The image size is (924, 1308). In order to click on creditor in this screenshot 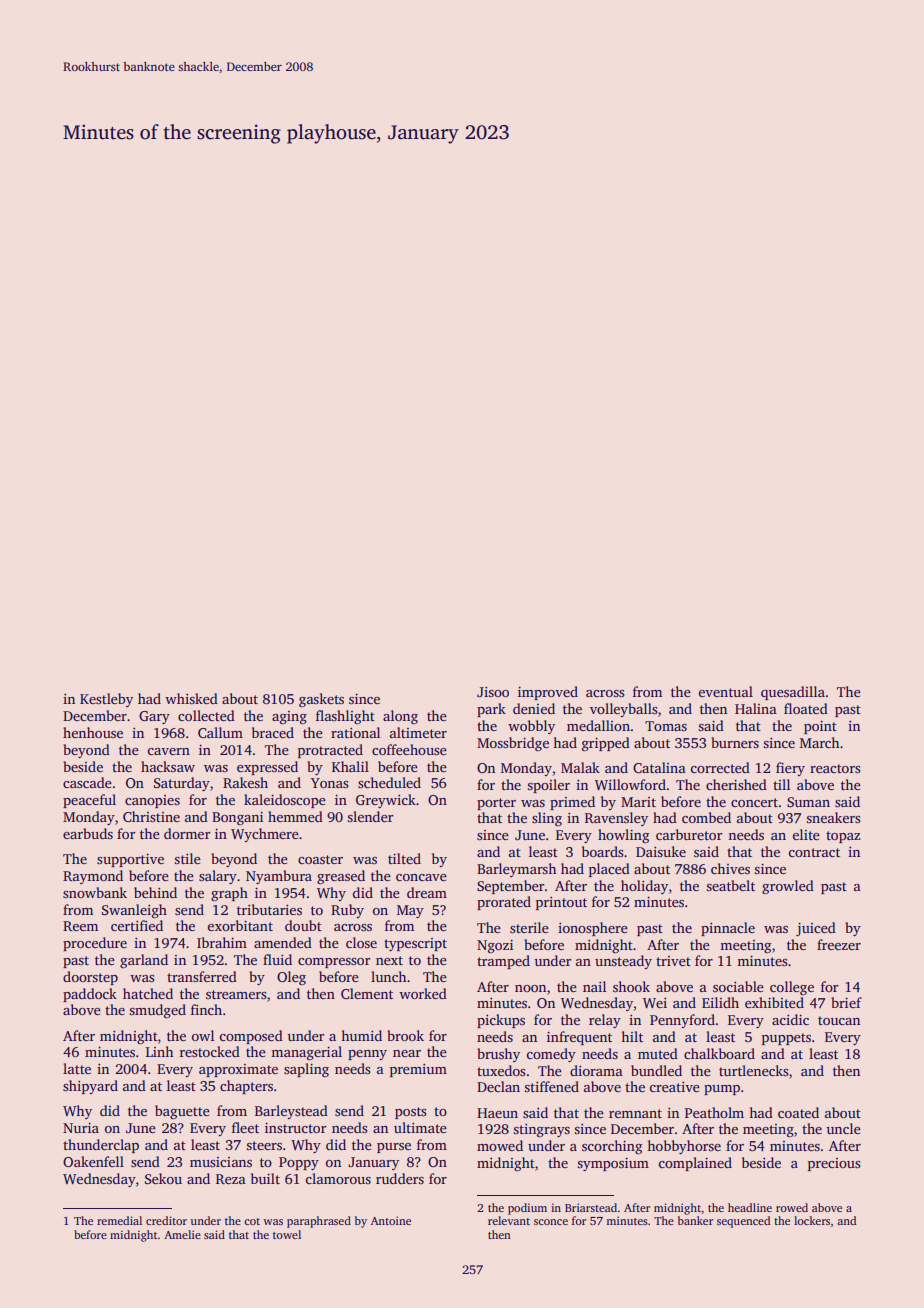, I will do `click(166, 1220)`.
